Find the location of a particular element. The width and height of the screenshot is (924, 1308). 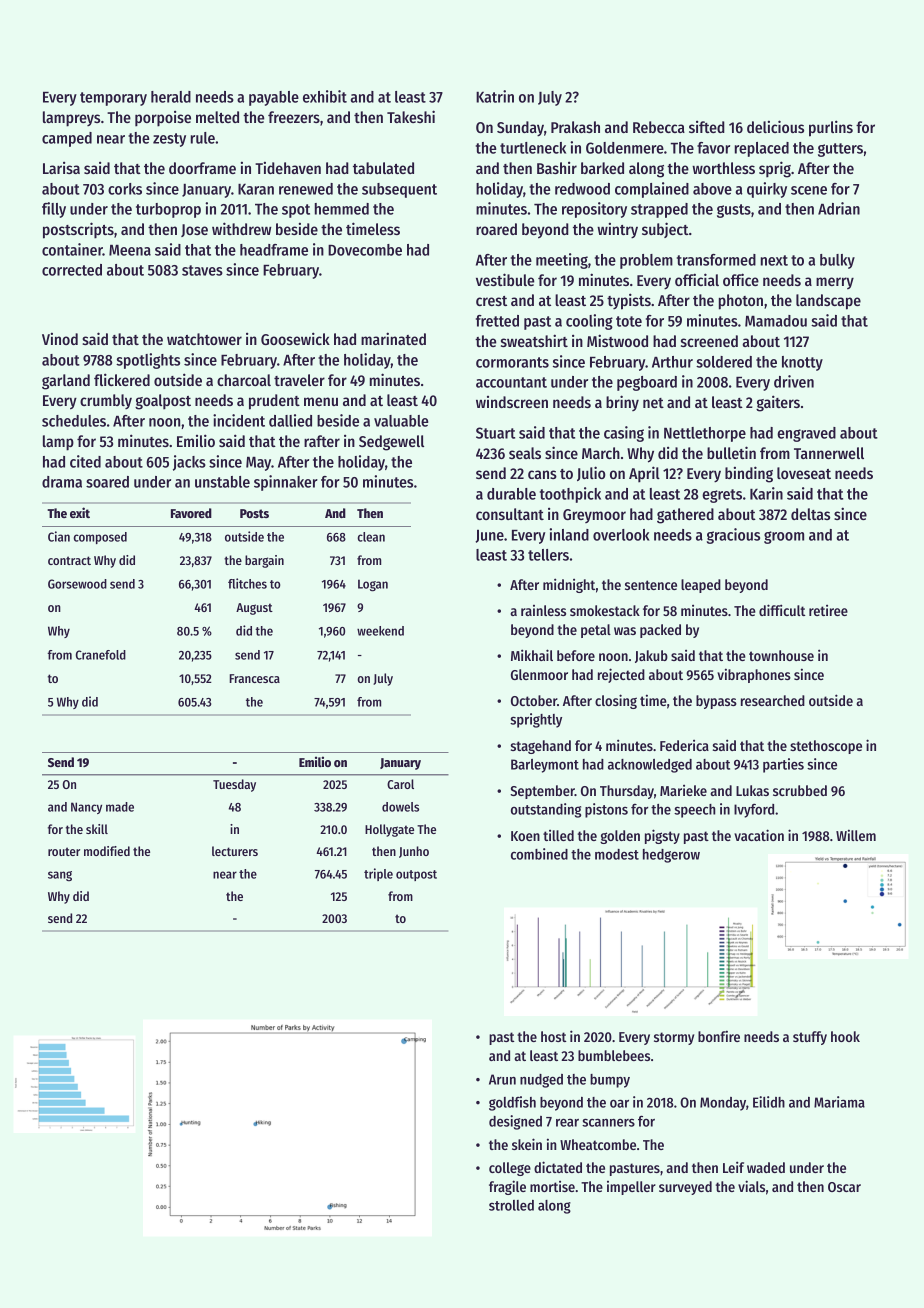

Larisa is located at coordinates (61, 168).
